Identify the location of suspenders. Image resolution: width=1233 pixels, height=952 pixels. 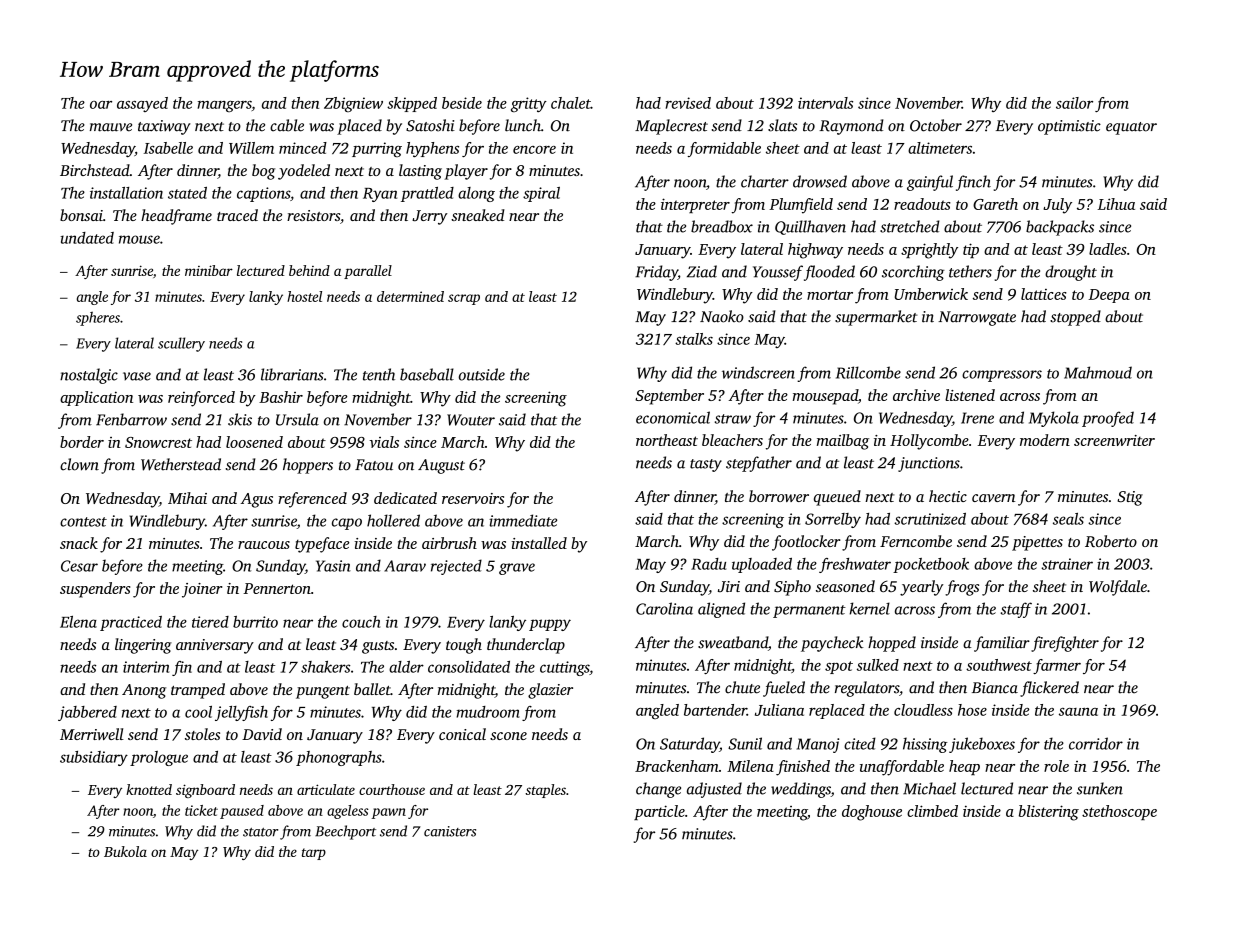
(95, 590).
